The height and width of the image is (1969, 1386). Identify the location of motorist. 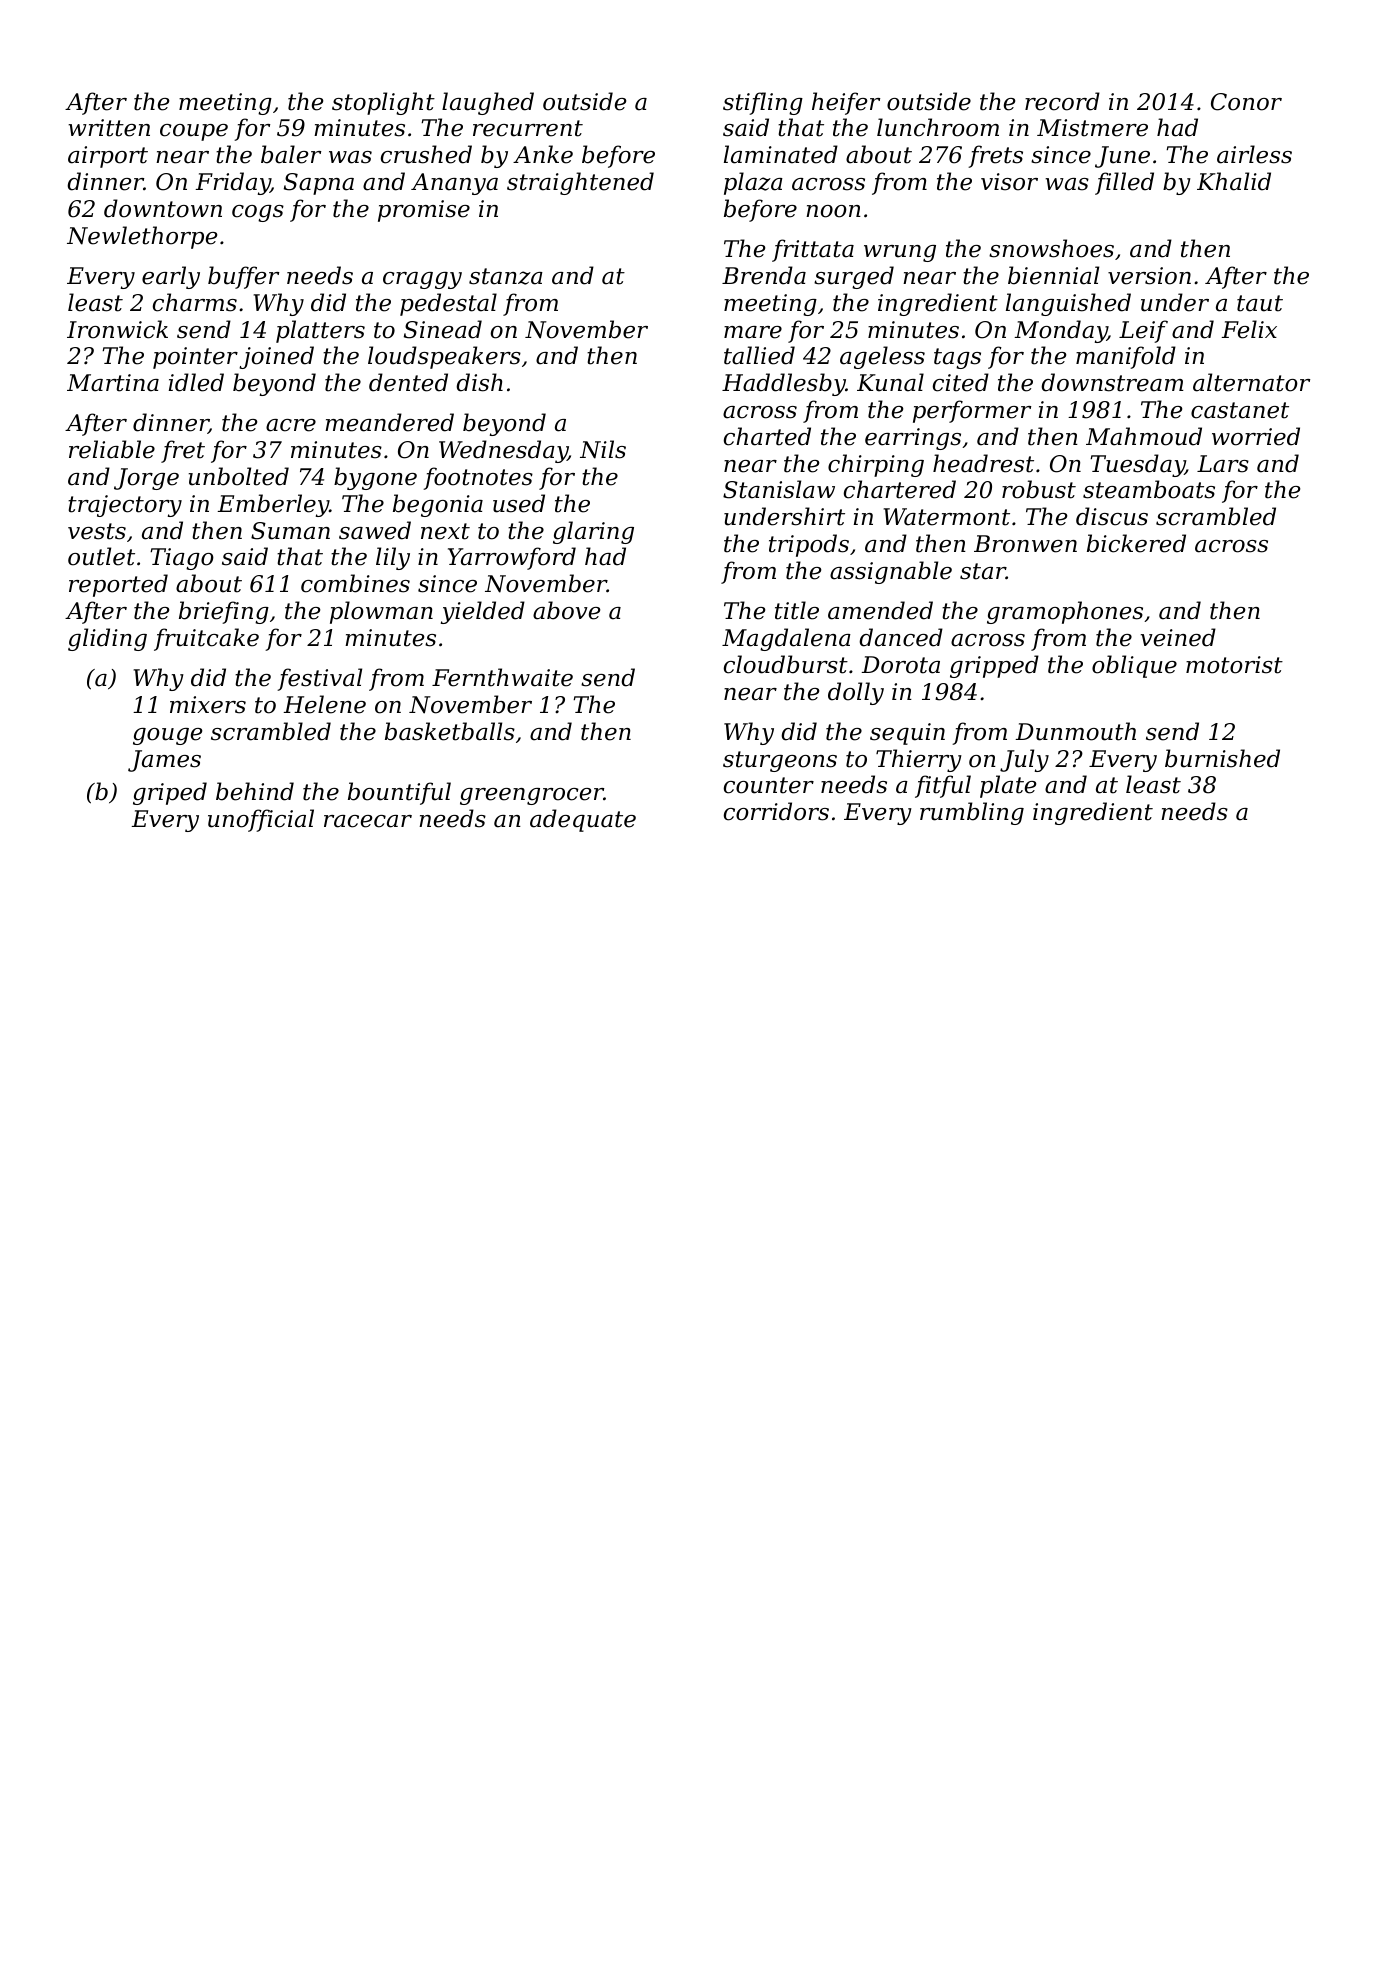
(1234, 665).
